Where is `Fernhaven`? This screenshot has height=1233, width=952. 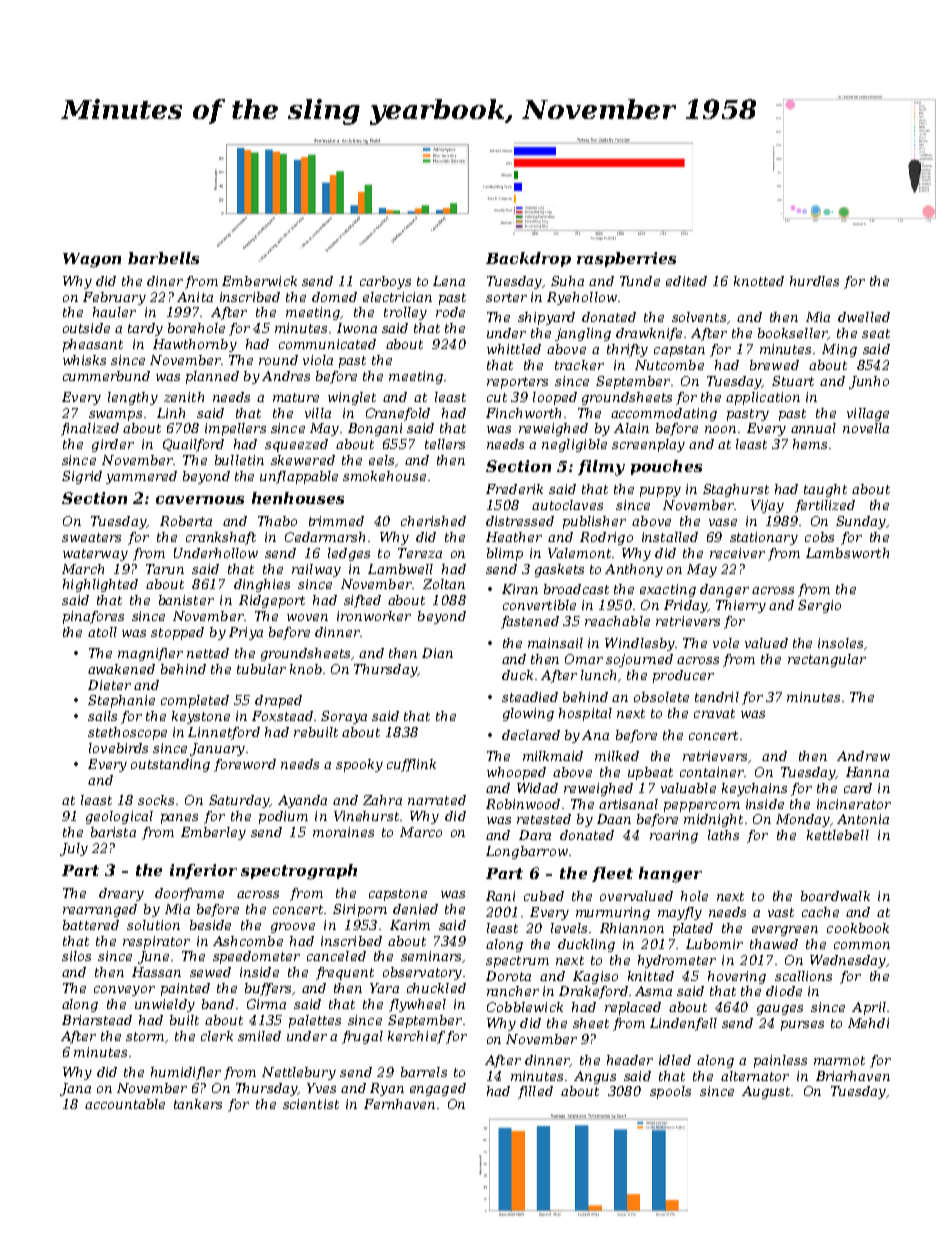 Fernhaven is located at coordinates (399, 1104).
